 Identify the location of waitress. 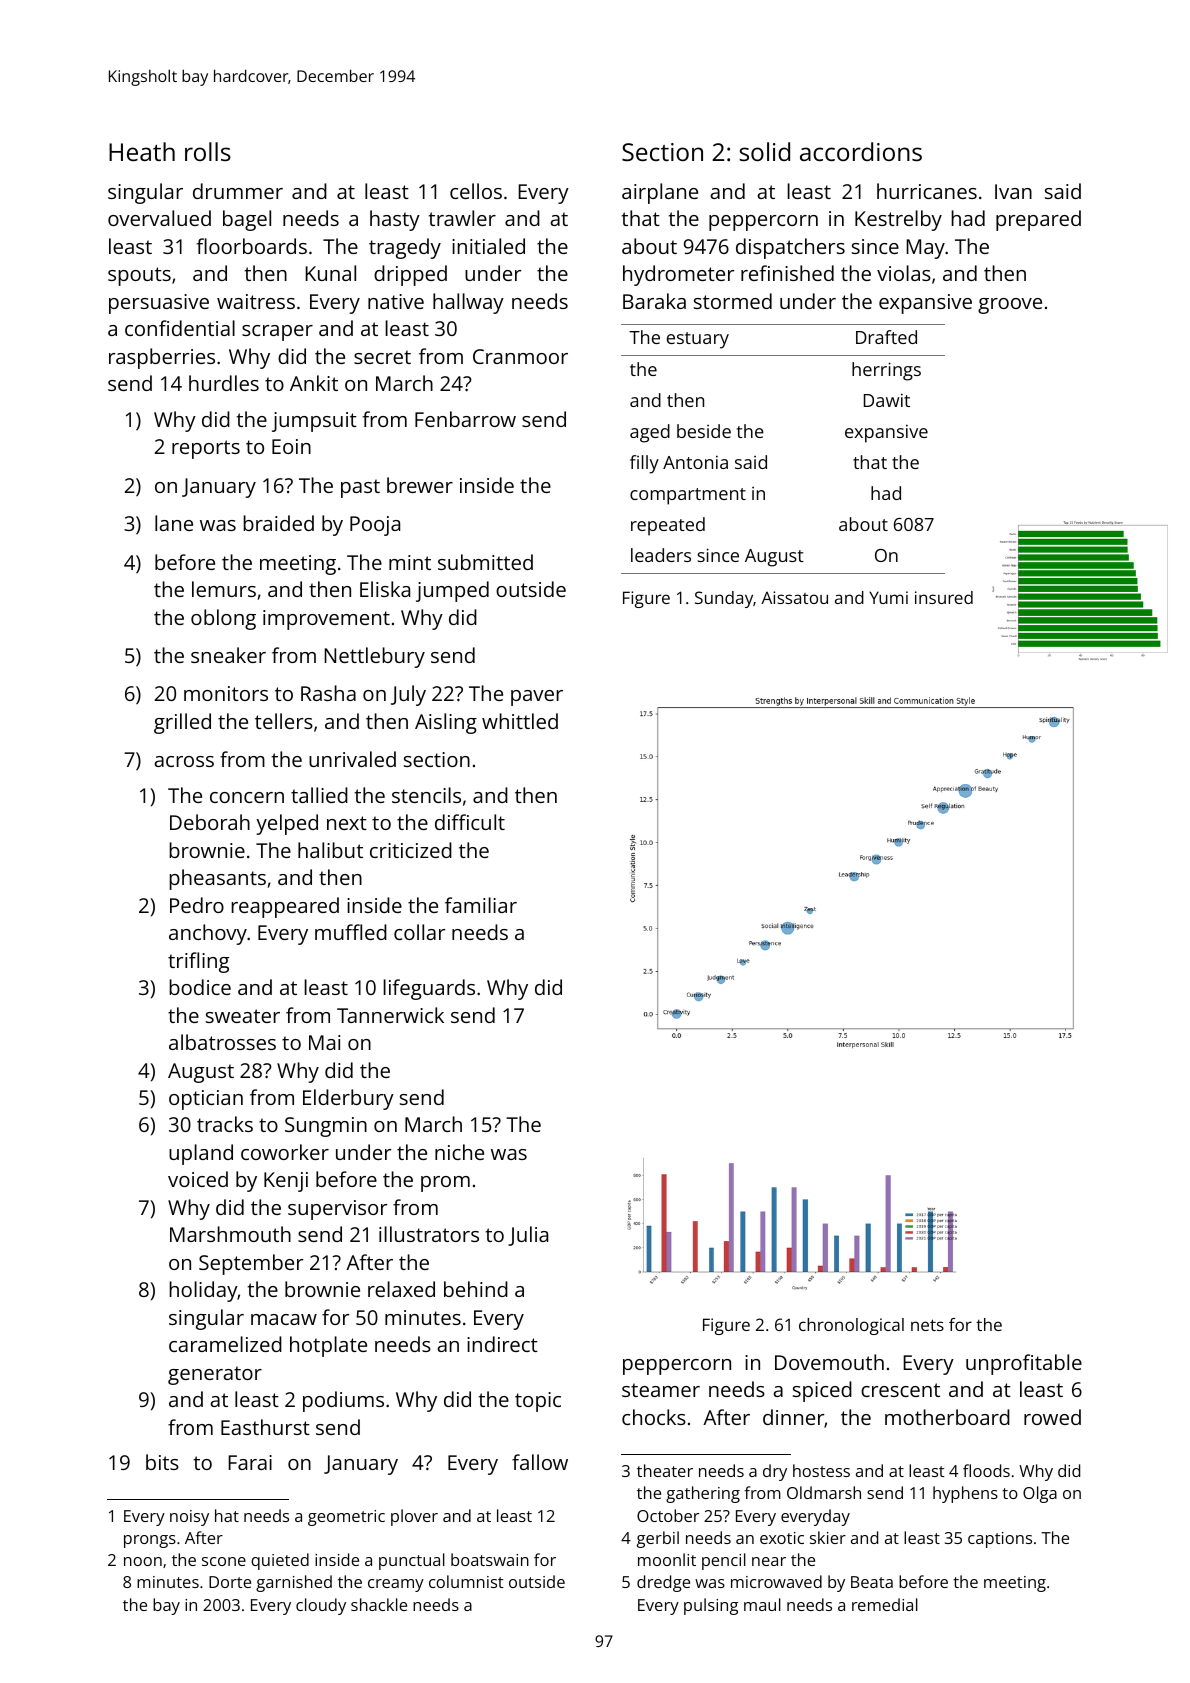
(256, 301).
